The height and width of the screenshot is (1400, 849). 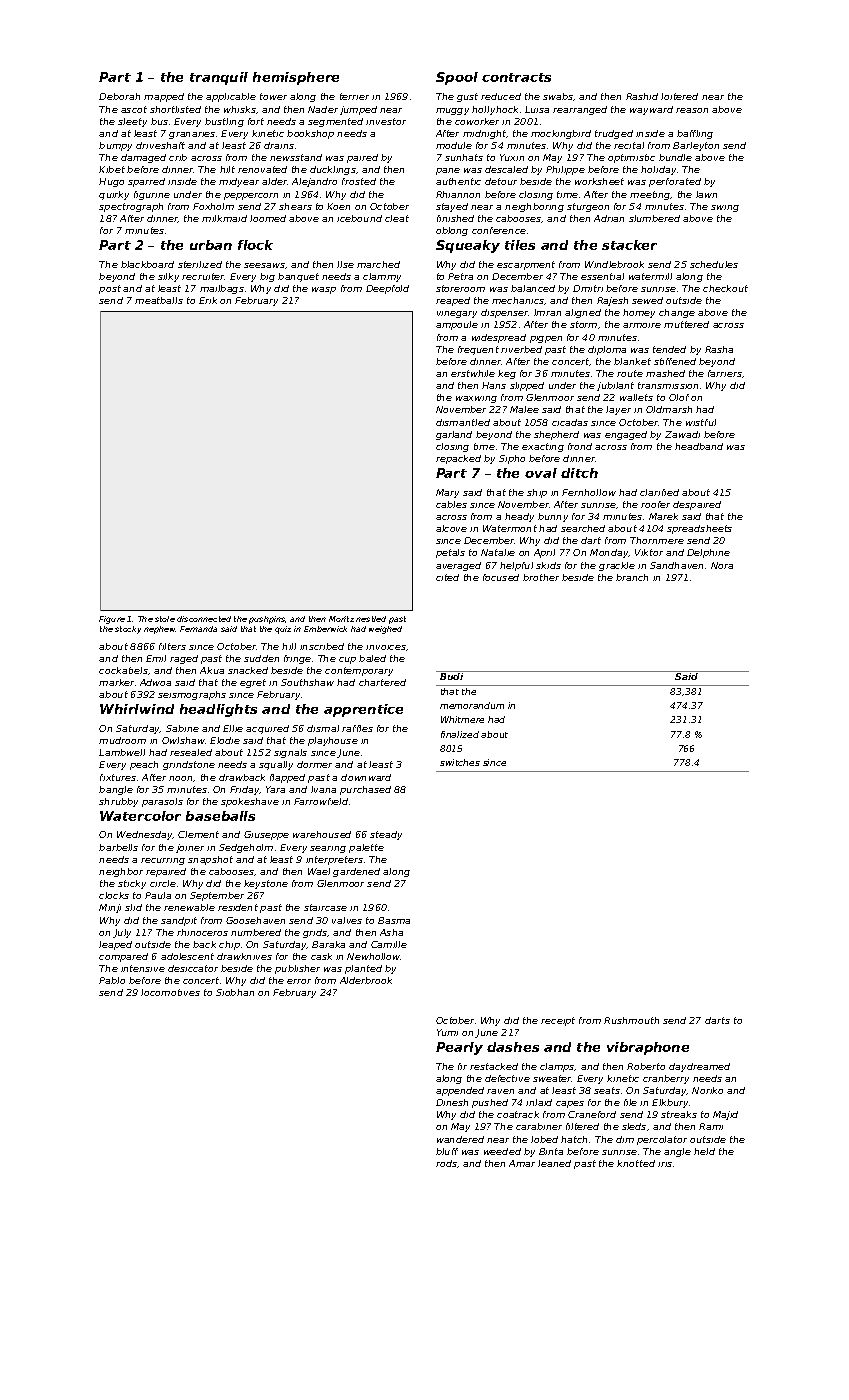 What do you see at coordinates (460, 762) in the screenshot?
I see `switches` at bounding box center [460, 762].
